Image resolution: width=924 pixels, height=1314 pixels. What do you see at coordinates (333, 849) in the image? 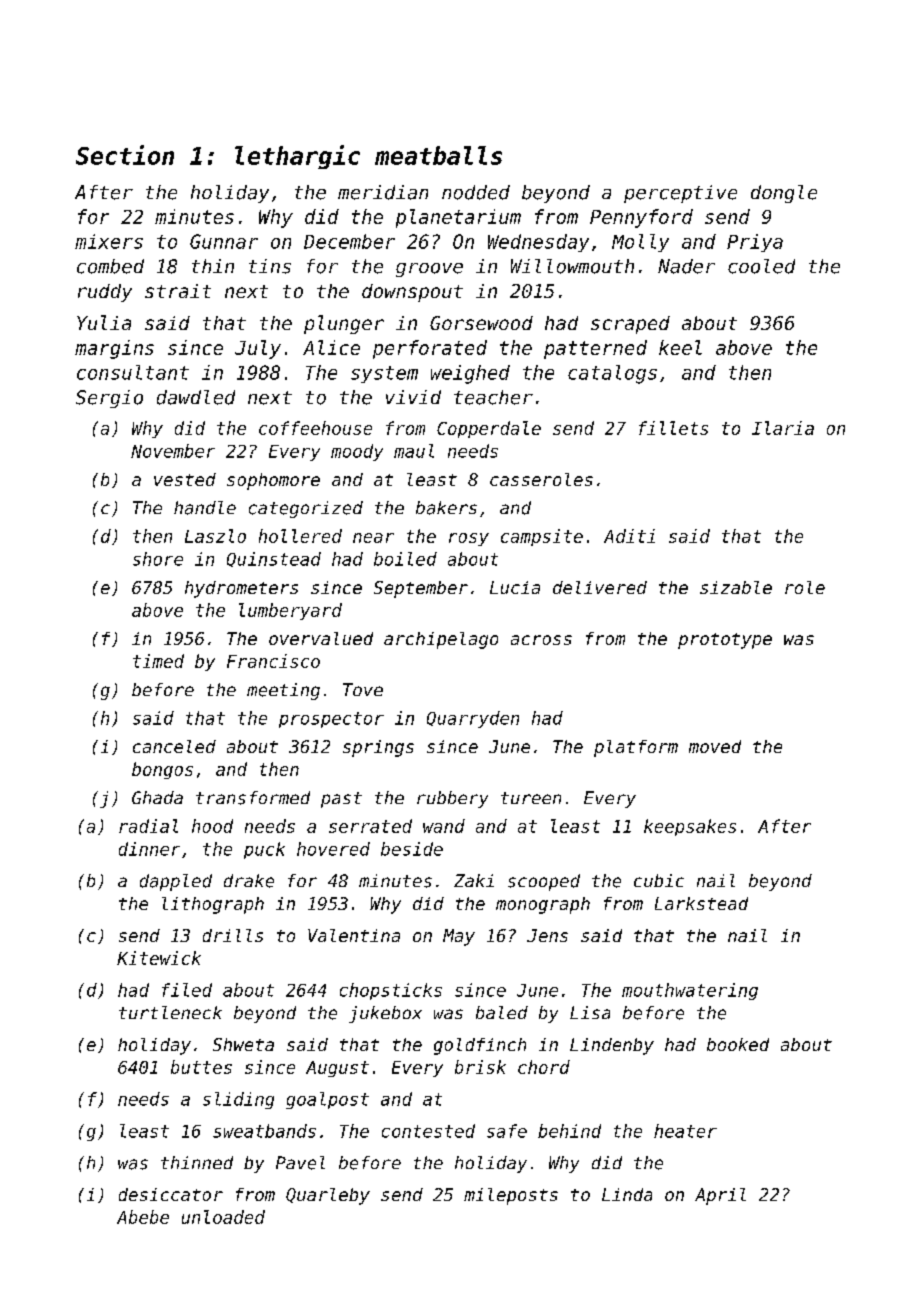
I see `hovered` at bounding box center [333, 849].
